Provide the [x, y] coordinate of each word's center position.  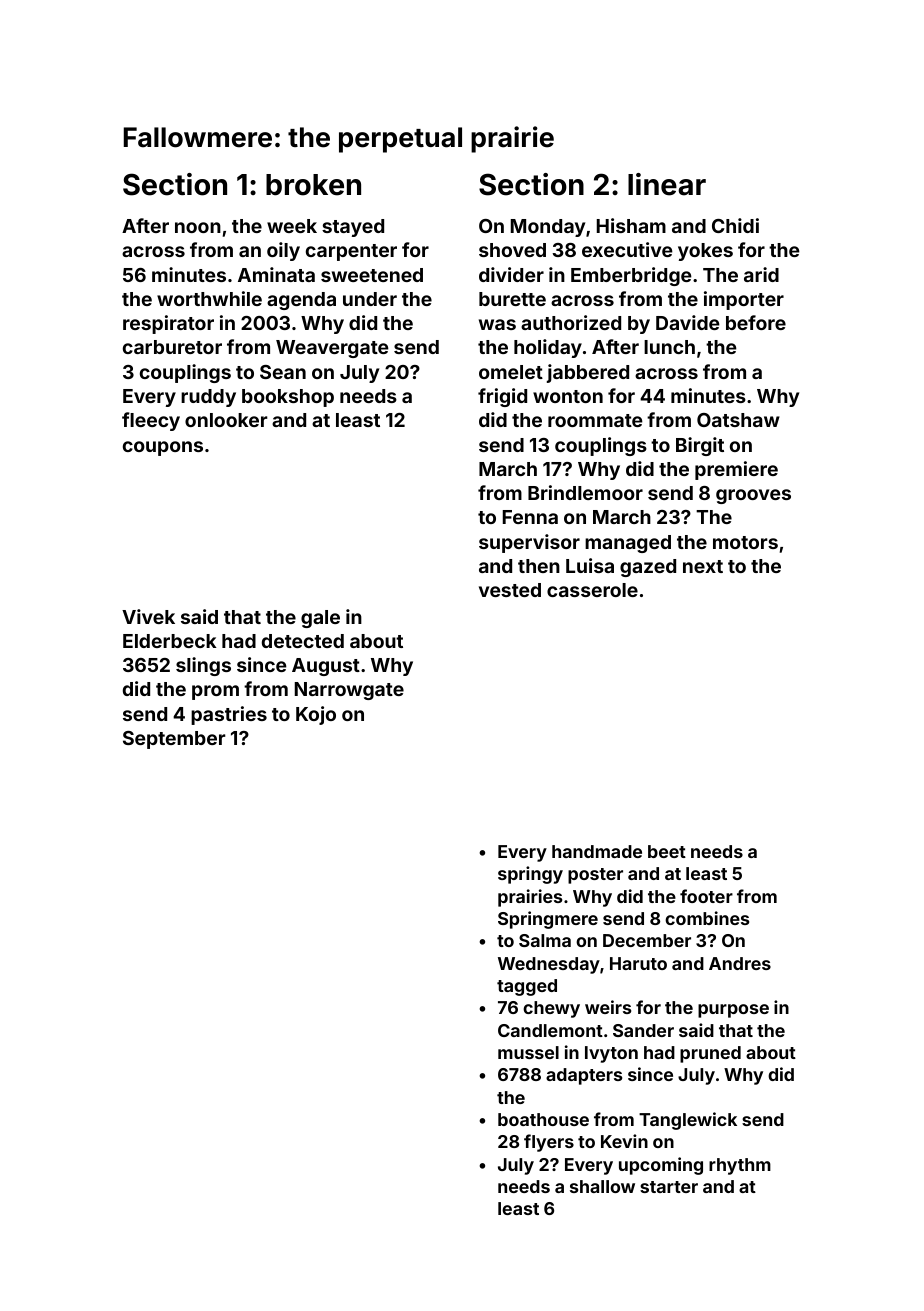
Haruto [638, 963]
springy [530, 875]
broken [313, 185]
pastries [229, 715]
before [756, 322]
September [174, 740]
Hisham [631, 225]
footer [706, 896]
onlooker [226, 420]
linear [667, 184]
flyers [549, 1143]
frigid [502, 397]
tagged [527, 987]
